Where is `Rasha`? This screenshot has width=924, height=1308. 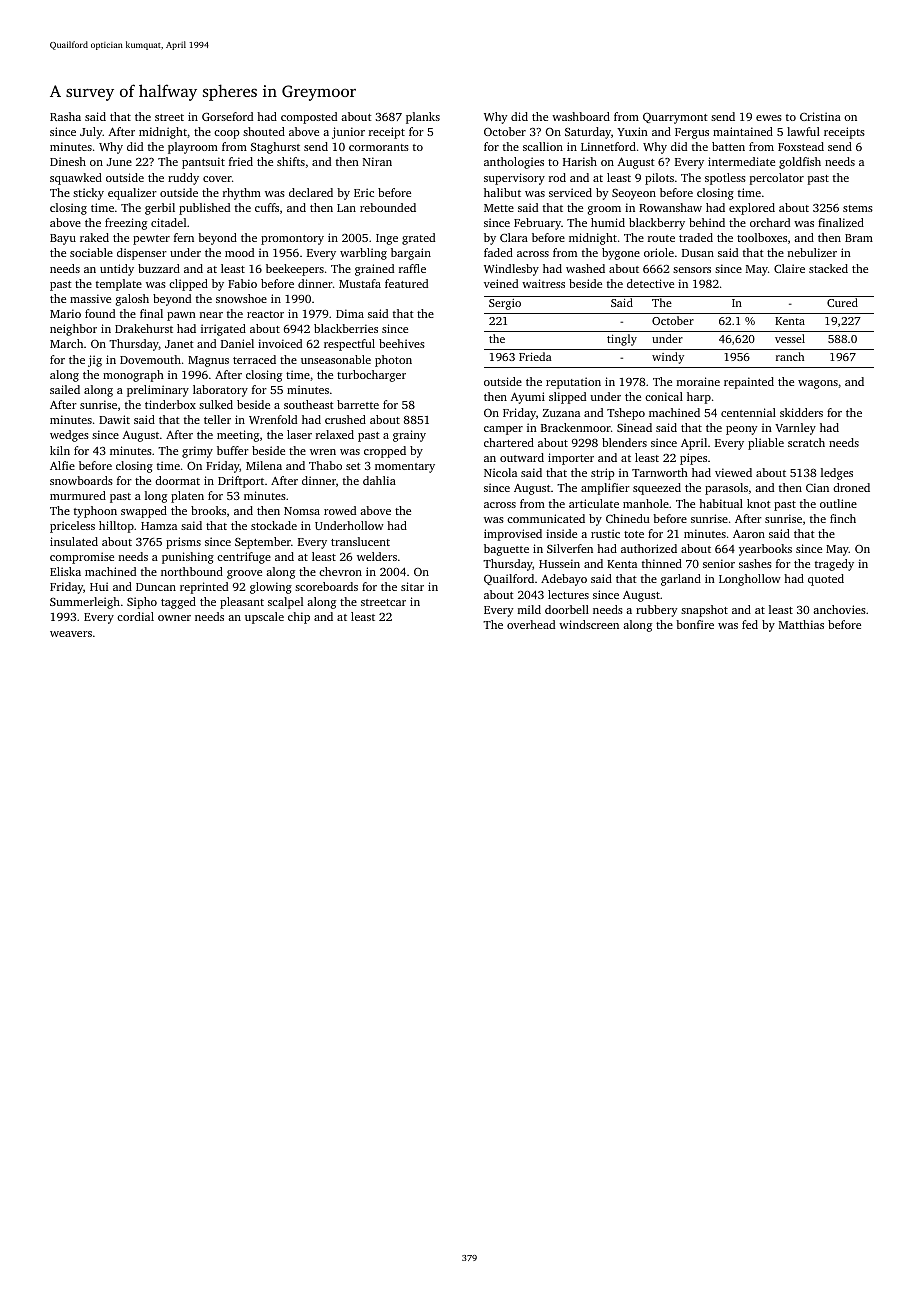
Rasha is located at coordinates (65, 116).
